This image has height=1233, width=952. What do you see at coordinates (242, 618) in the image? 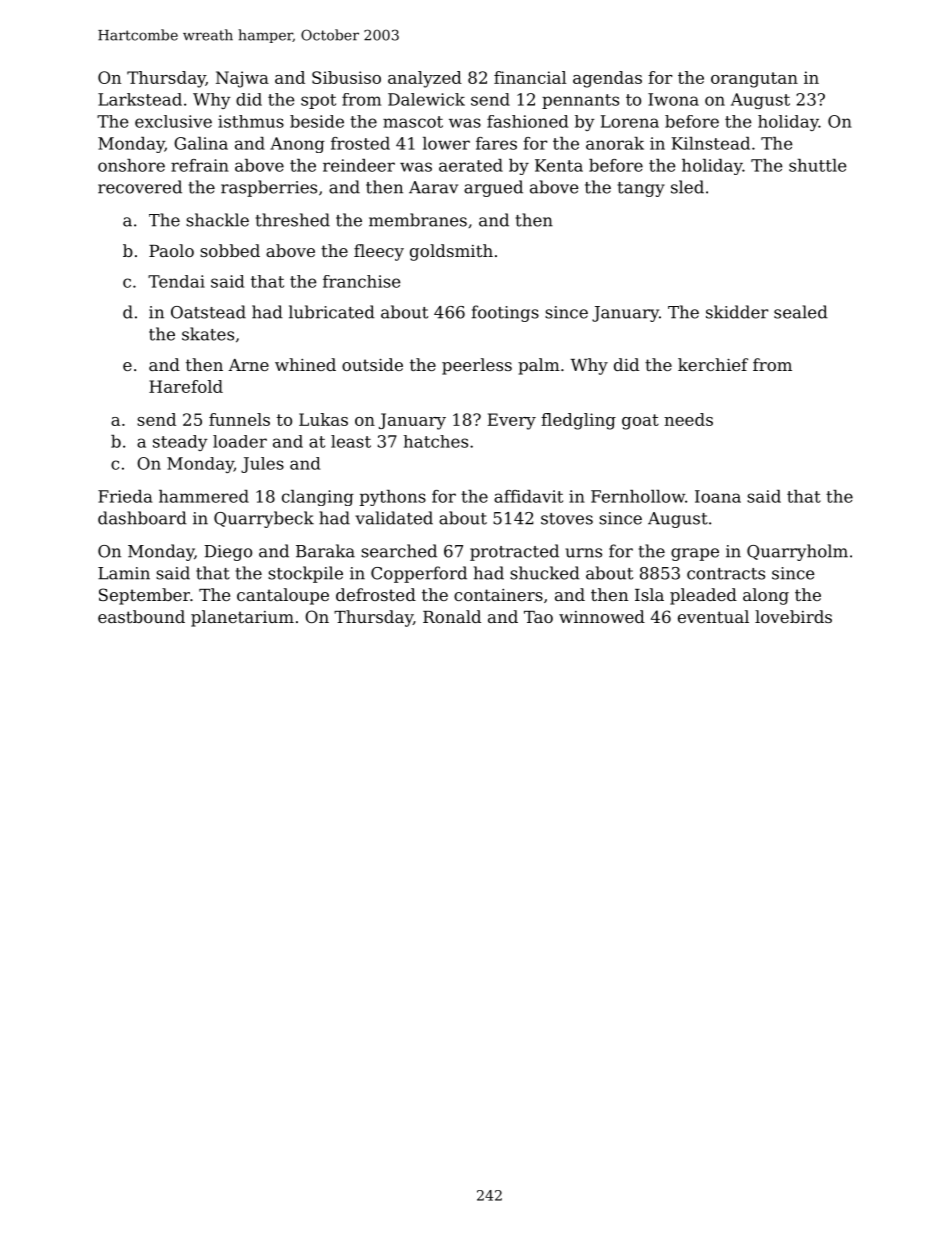
I see `planetarium` at bounding box center [242, 618].
